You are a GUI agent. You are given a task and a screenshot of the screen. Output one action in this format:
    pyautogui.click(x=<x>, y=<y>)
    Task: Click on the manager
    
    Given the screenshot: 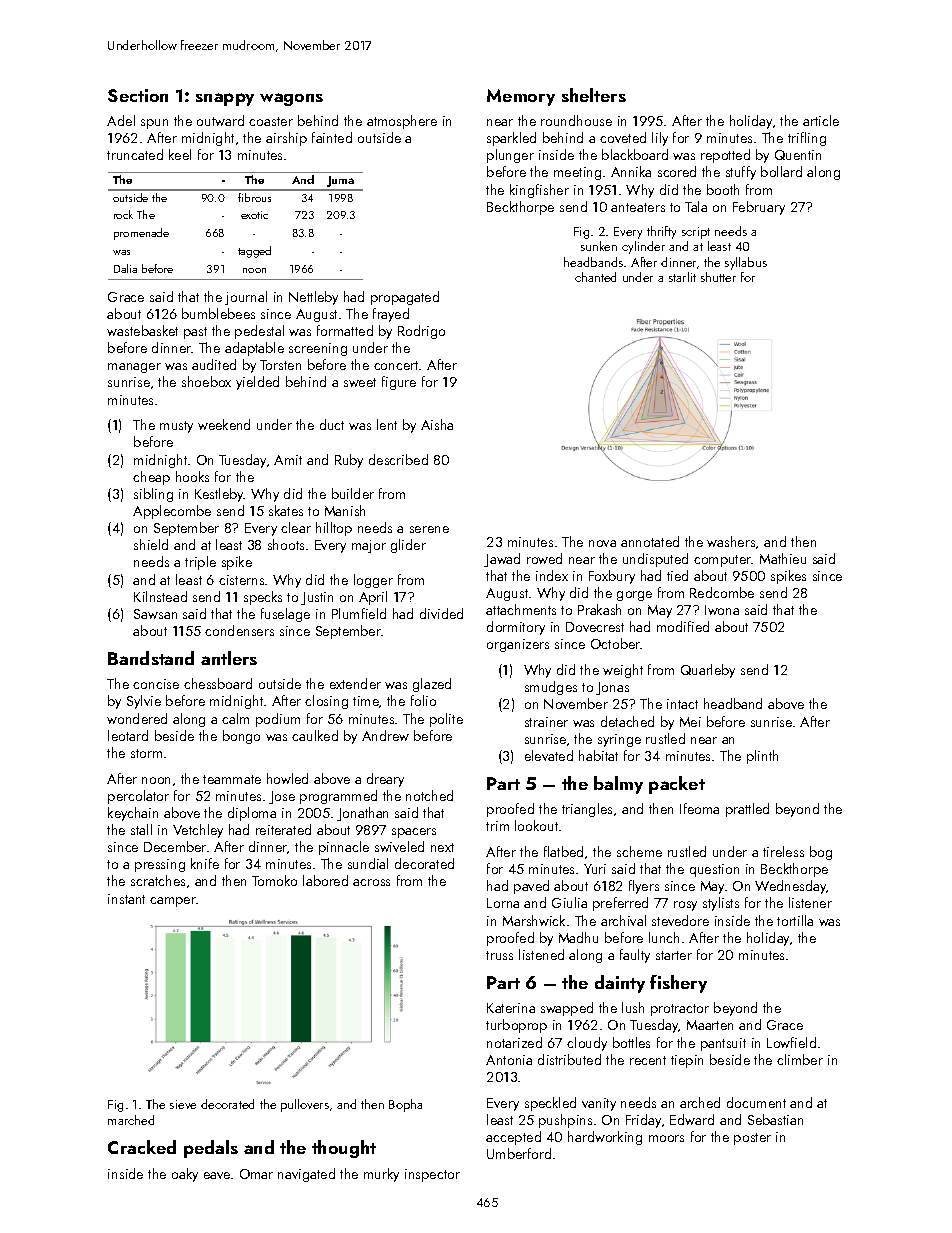 What is the action you would take?
    pyautogui.click(x=134, y=368)
